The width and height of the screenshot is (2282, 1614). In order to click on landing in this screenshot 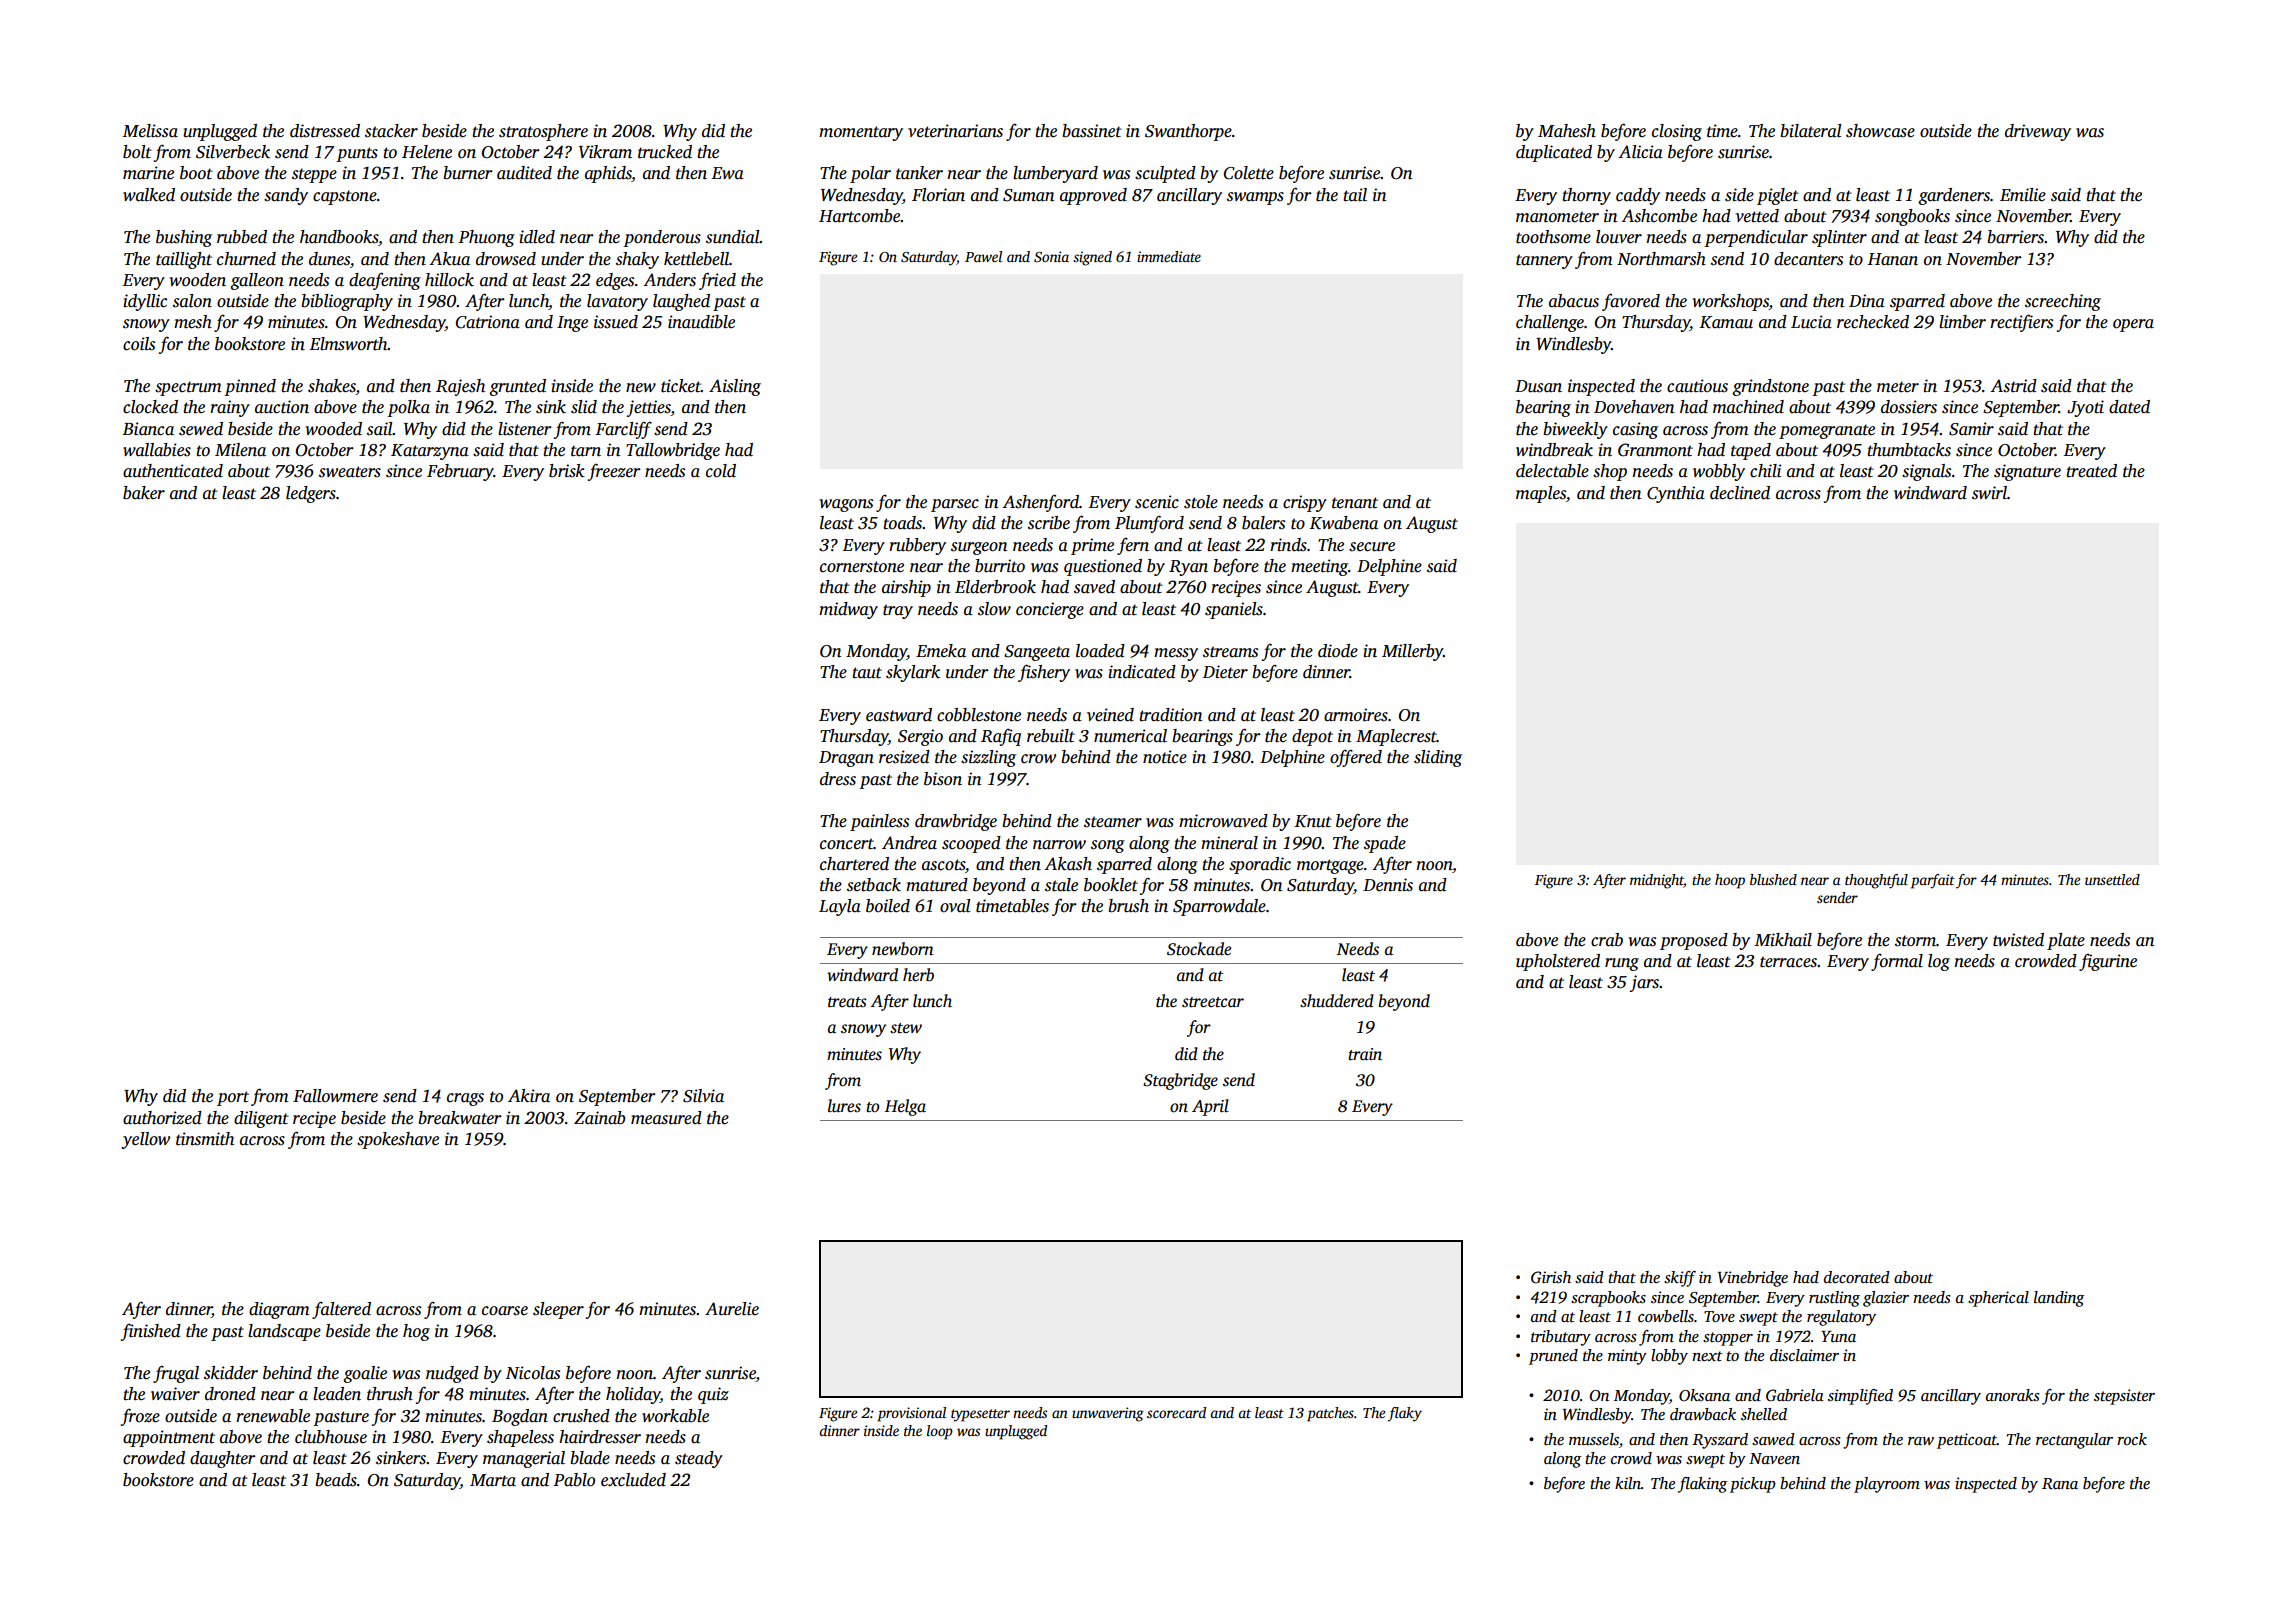, I will do `click(2059, 1299)`.
